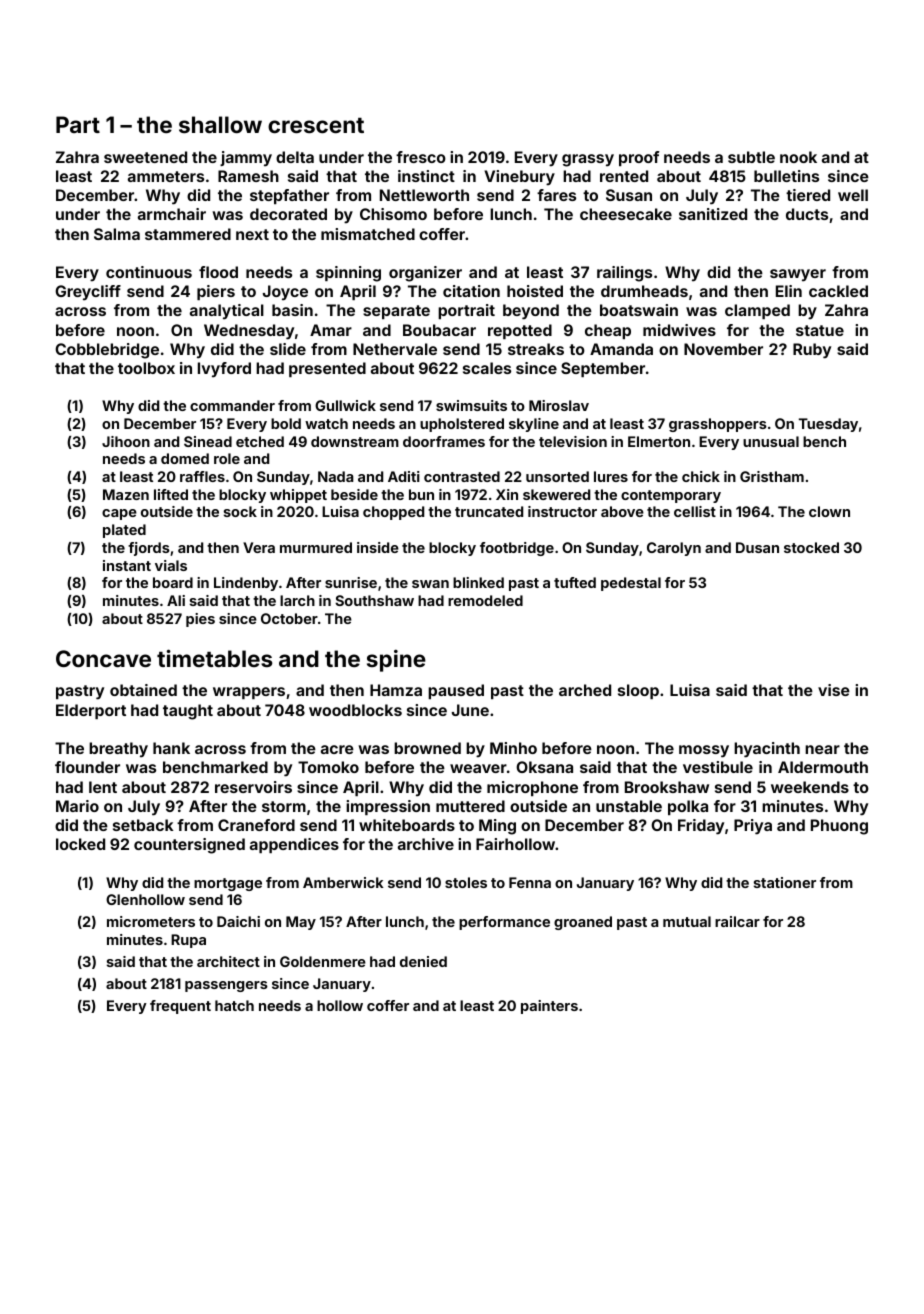 The image size is (924, 1314). Describe the element at coordinates (471, 291) in the screenshot. I see `citation` at that location.
